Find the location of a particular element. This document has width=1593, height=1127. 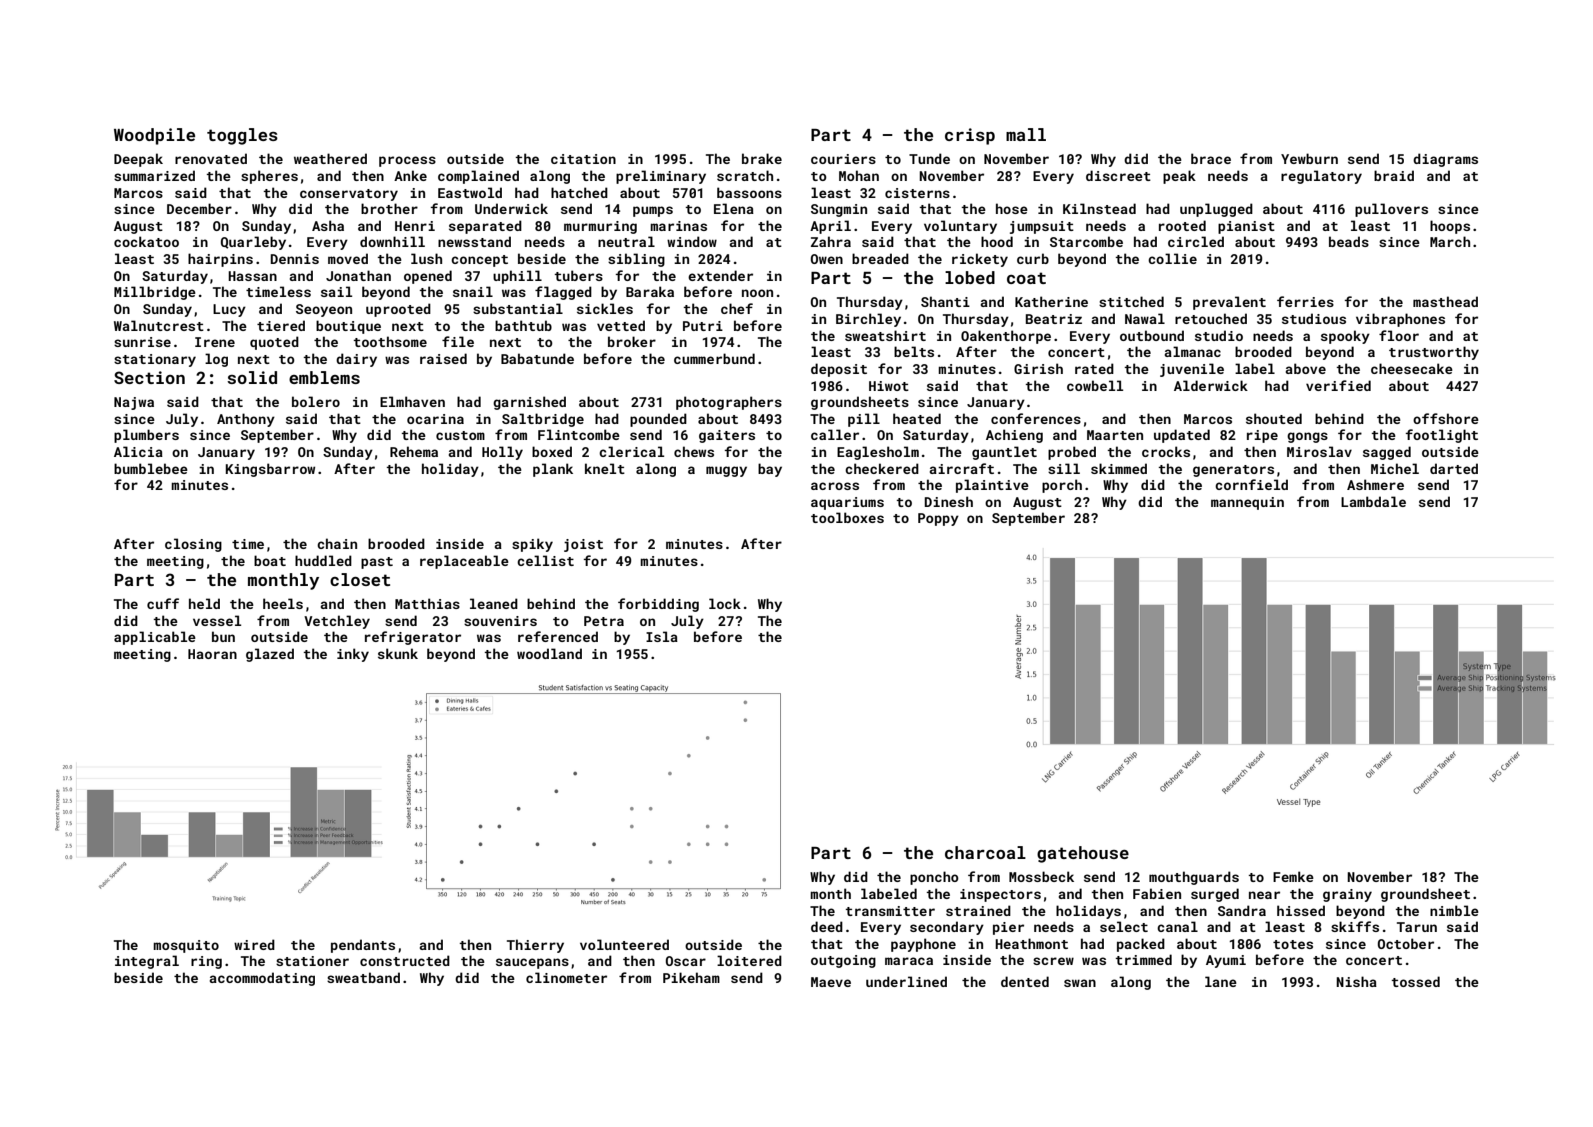

darted is located at coordinates (1454, 468).
